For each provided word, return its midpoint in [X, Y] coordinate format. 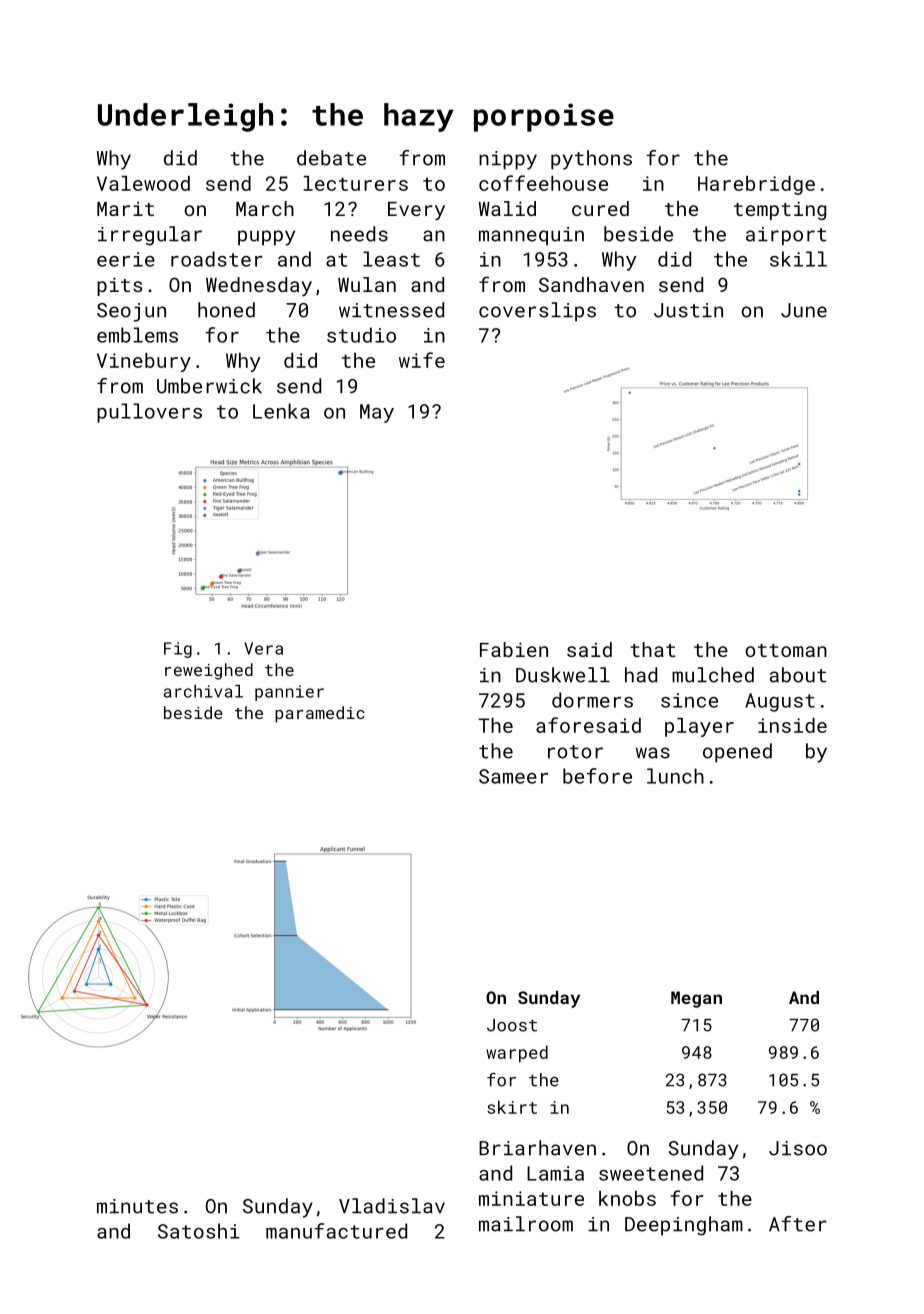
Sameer [513, 776]
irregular [150, 236]
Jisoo [798, 1148]
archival [203, 691]
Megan [696, 999]
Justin [688, 310]
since [689, 700]
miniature [531, 1198]
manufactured [336, 1231]
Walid [507, 208]
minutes [137, 1206]
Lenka [281, 411]
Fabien [514, 649]
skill [798, 259]
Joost [512, 1025]
